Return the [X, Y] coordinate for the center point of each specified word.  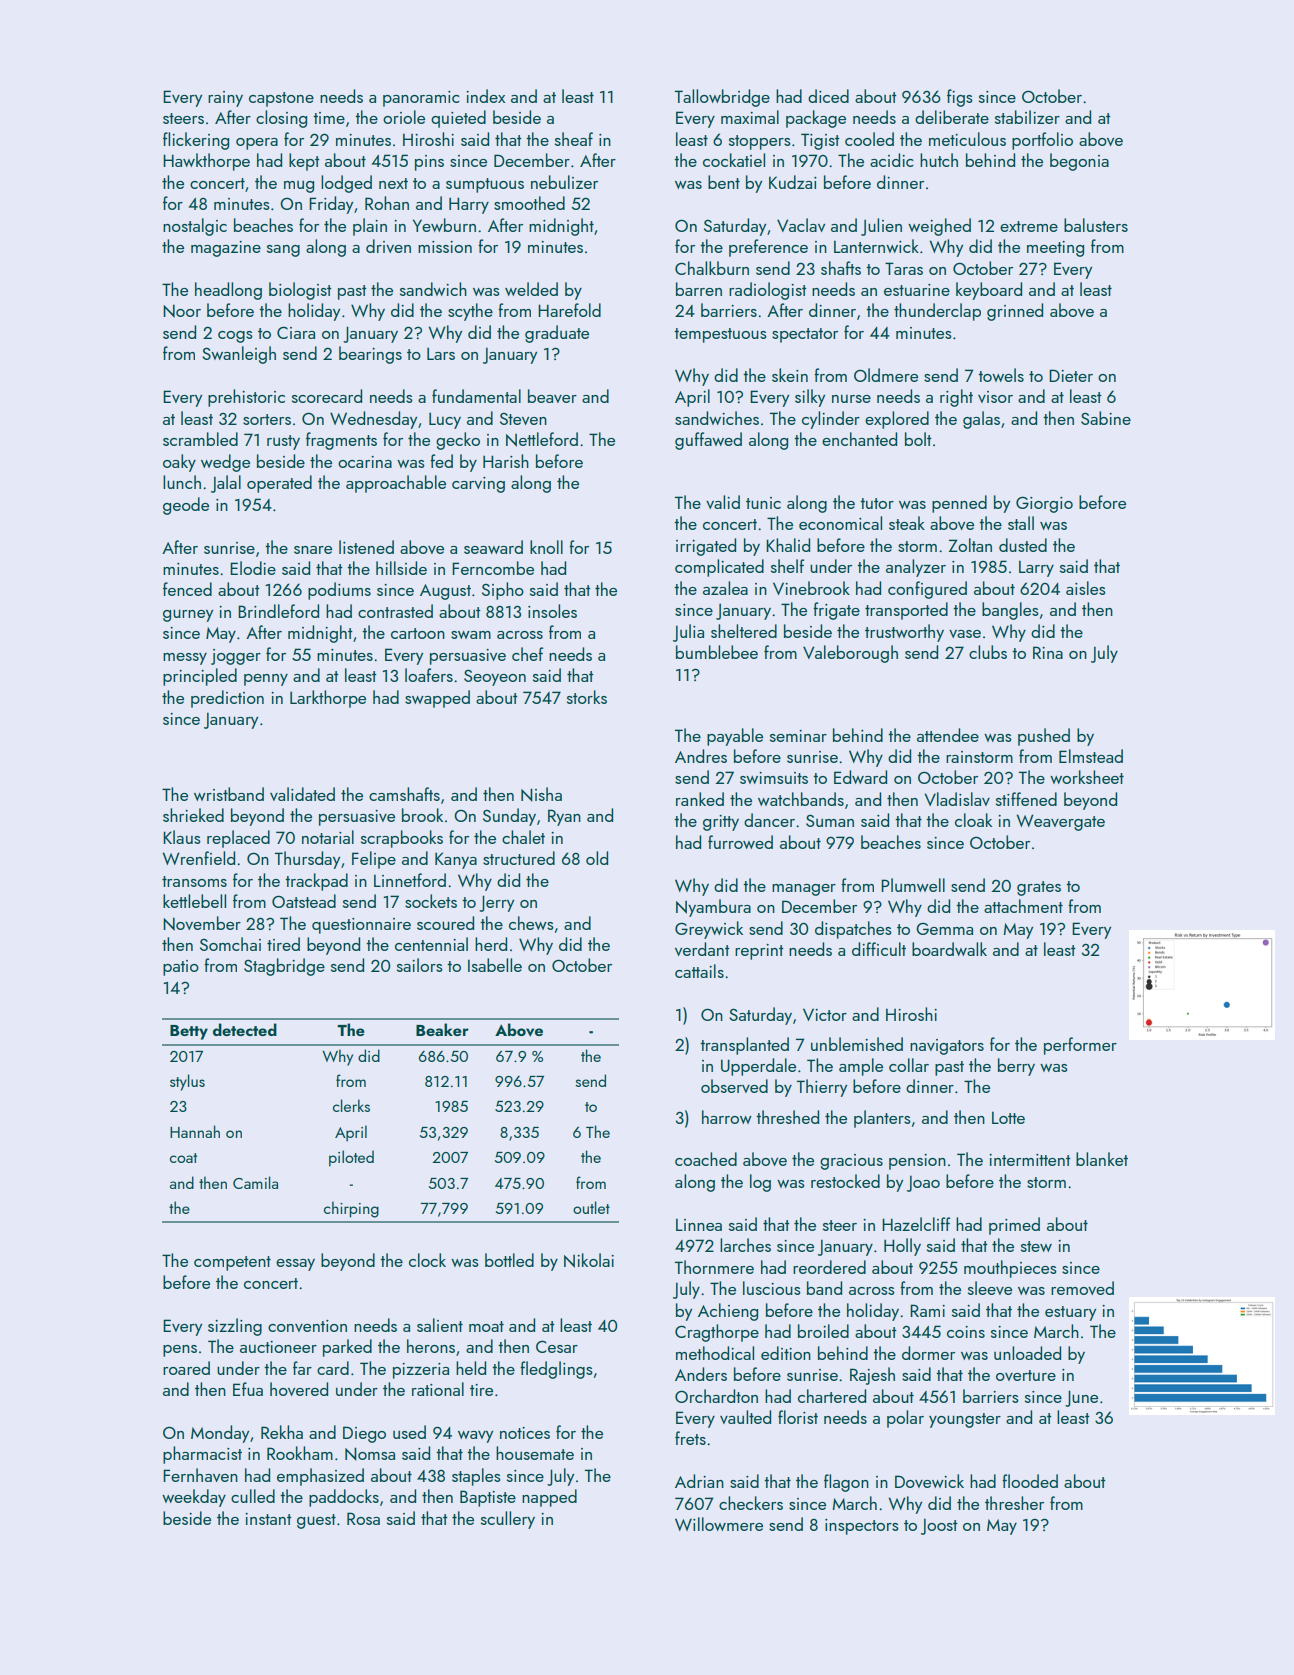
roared [186, 1368]
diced [828, 96]
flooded [1030, 1481]
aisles [1086, 588]
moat [486, 1326]
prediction [227, 699]
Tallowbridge [722, 98]
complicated [719, 568]
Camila [255, 1182]
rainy [225, 99]
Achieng [728, 1312]
